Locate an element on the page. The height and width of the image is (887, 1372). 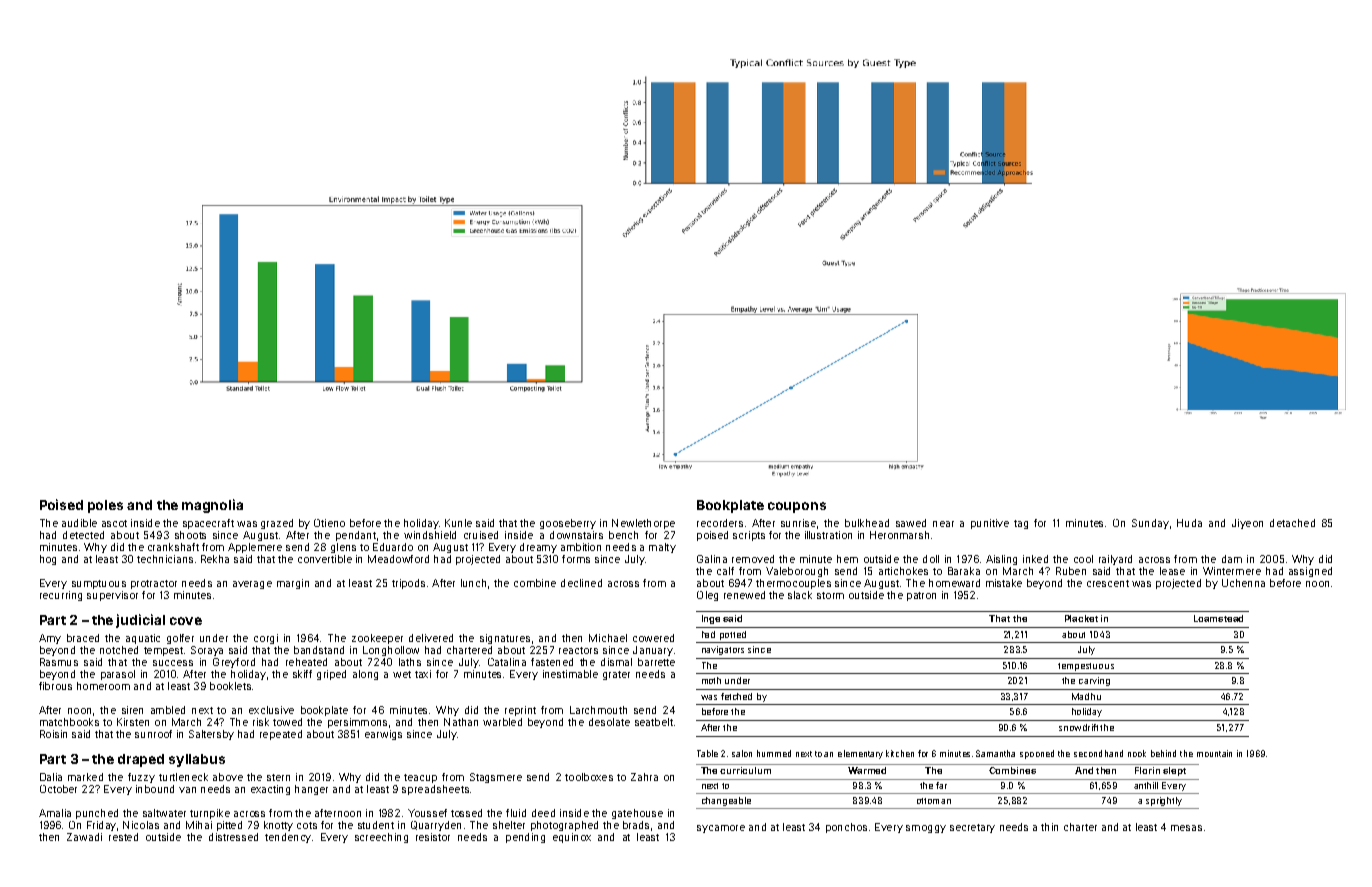
rested is located at coordinates (123, 837).
